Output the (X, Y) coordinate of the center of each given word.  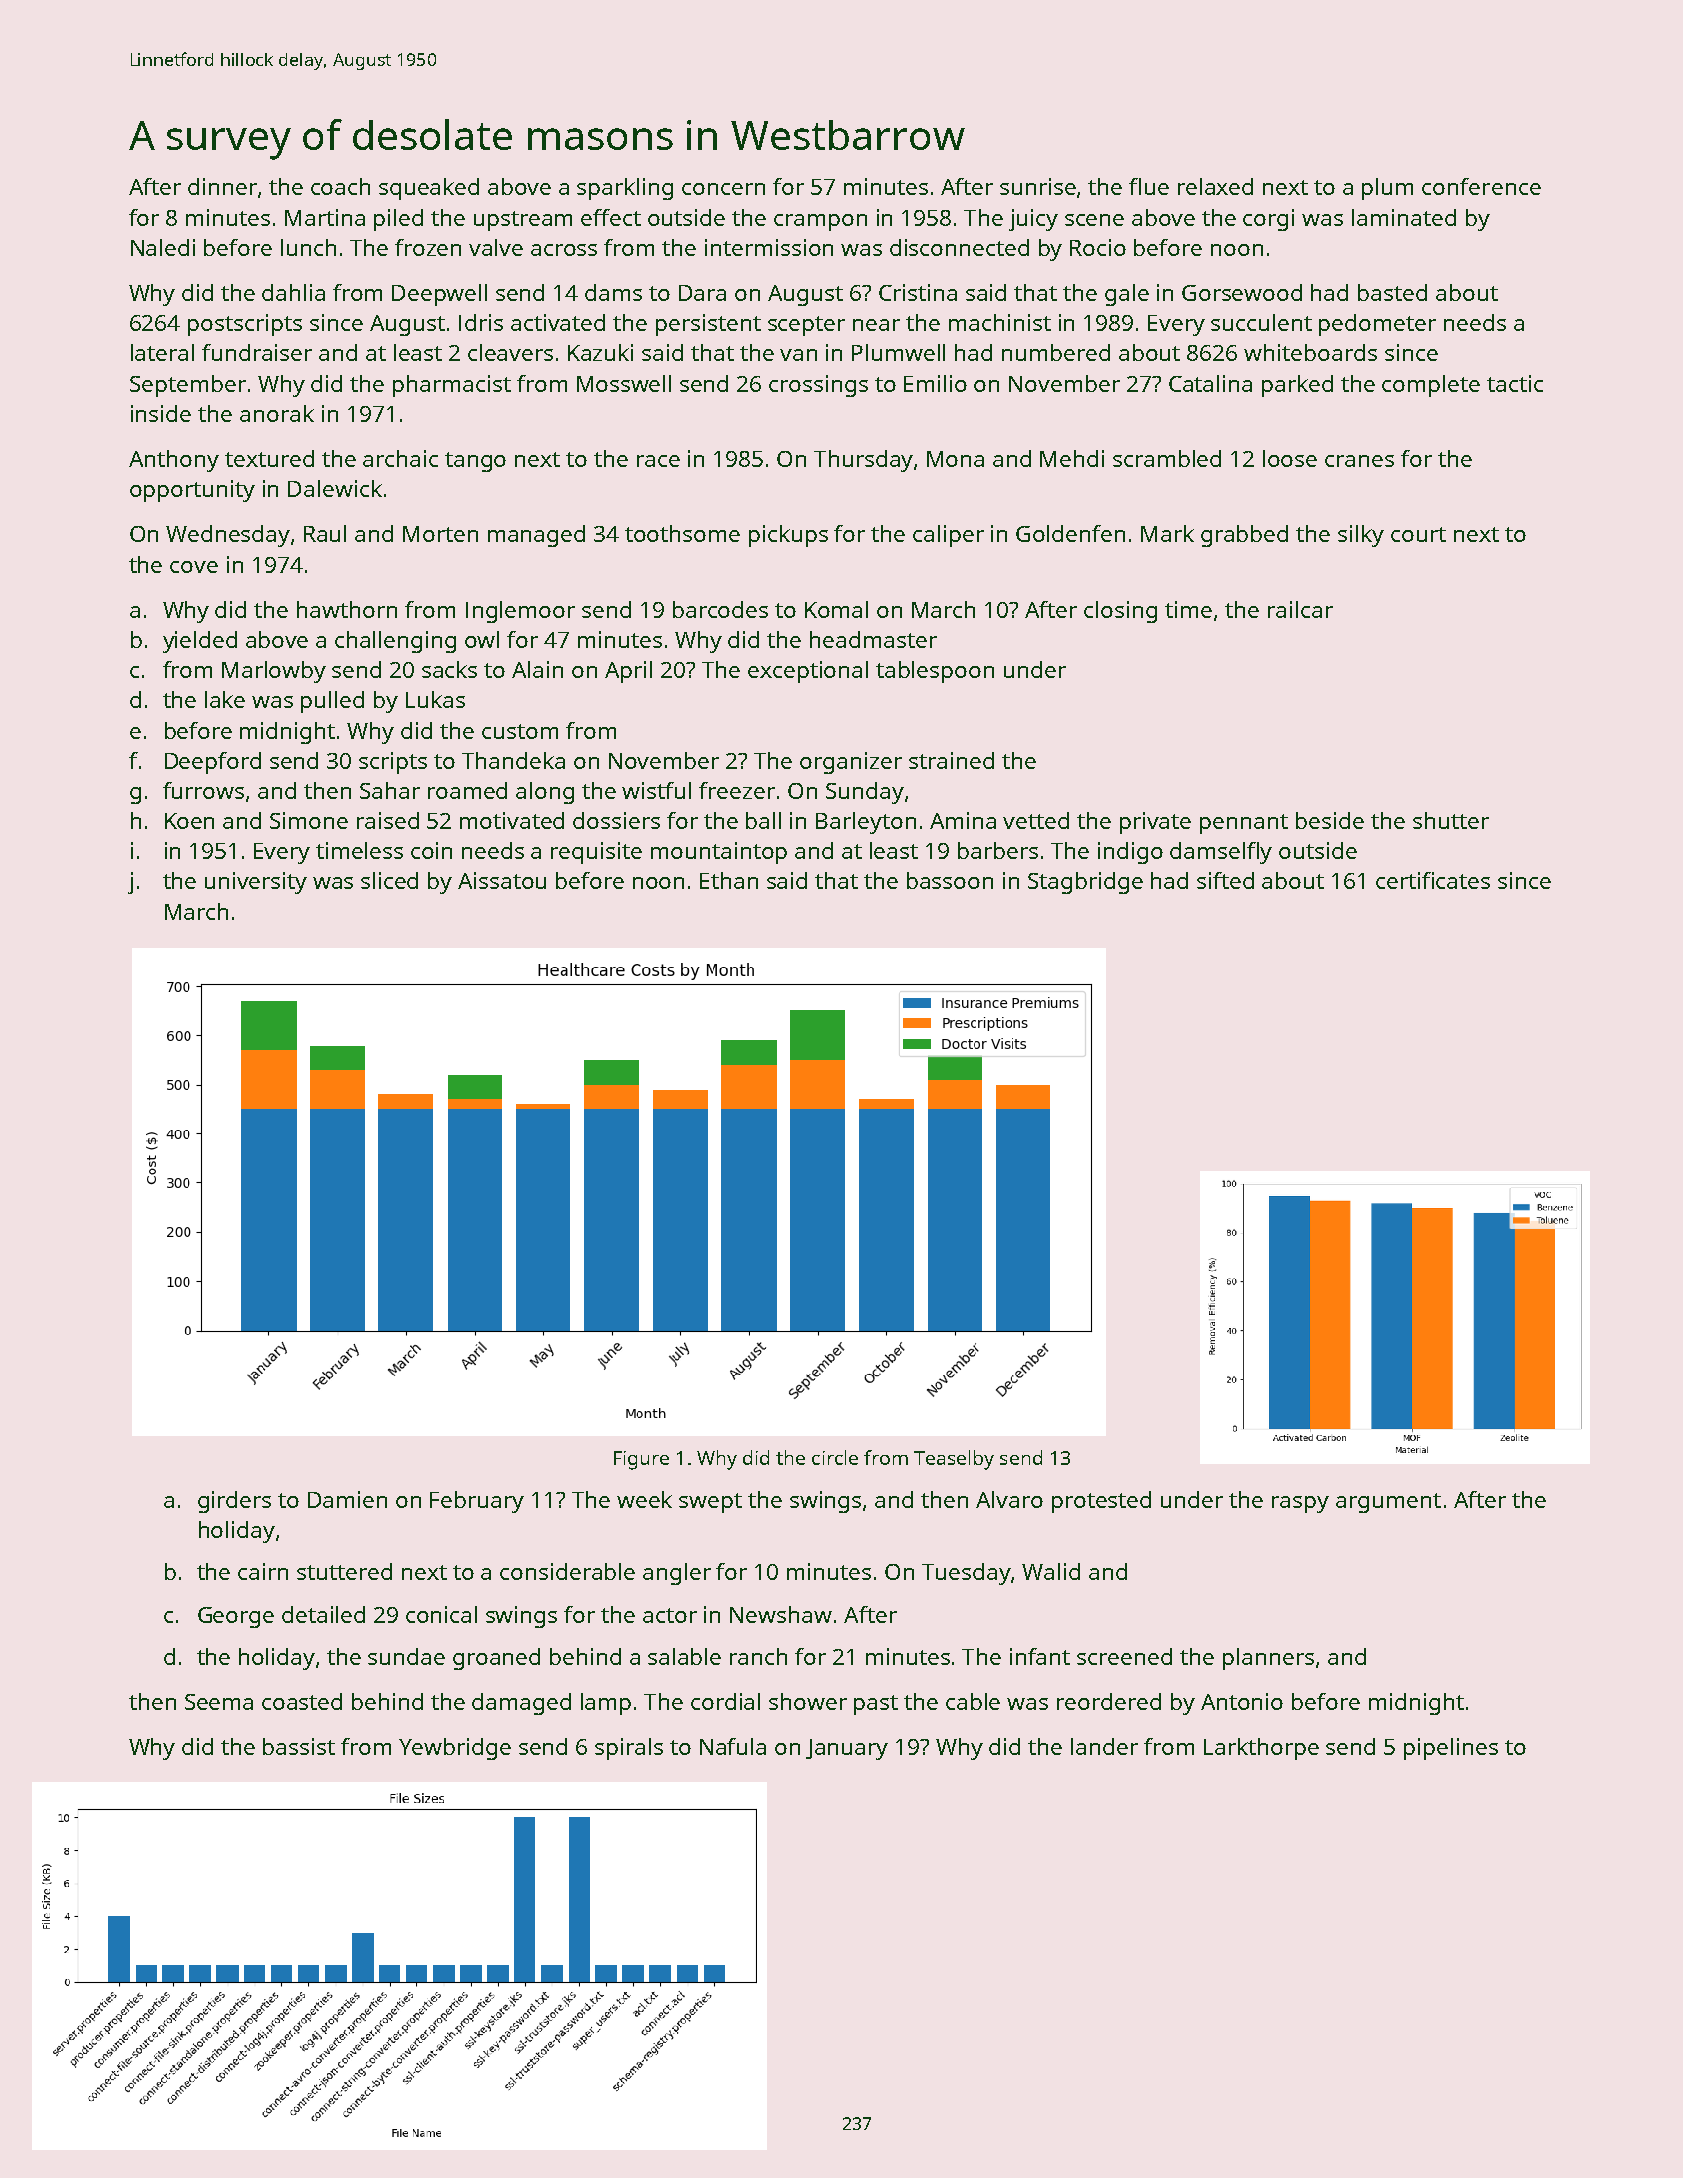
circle (835, 1457)
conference (1481, 186)
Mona (955, 459)
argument (1388, 1503)
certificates (1433, 880)
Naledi (163, 247)
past (876, 1705)
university (256, 883)
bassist (299, 1746)
